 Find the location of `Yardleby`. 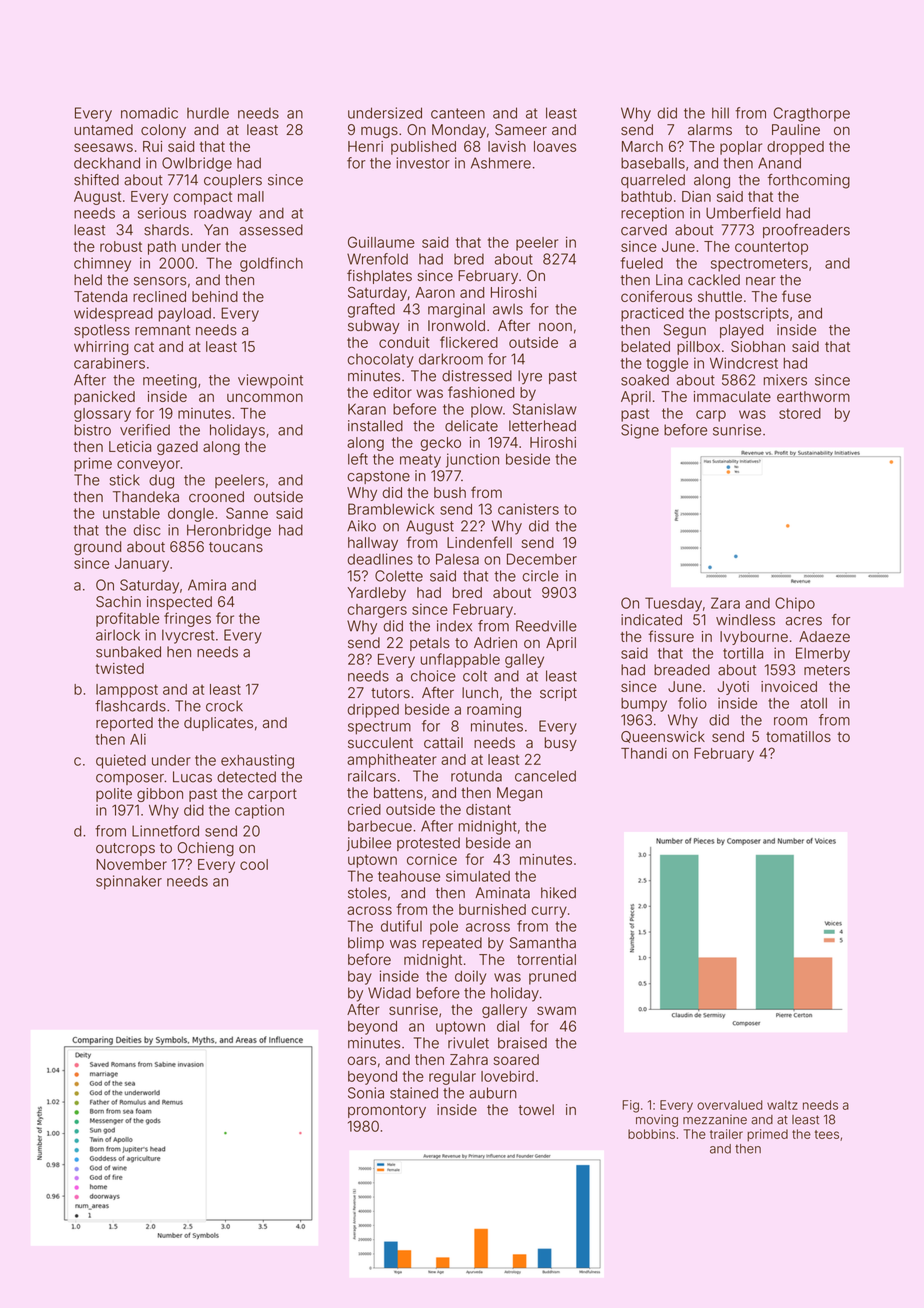

Yardleby is located at coordinates (376, 594).
